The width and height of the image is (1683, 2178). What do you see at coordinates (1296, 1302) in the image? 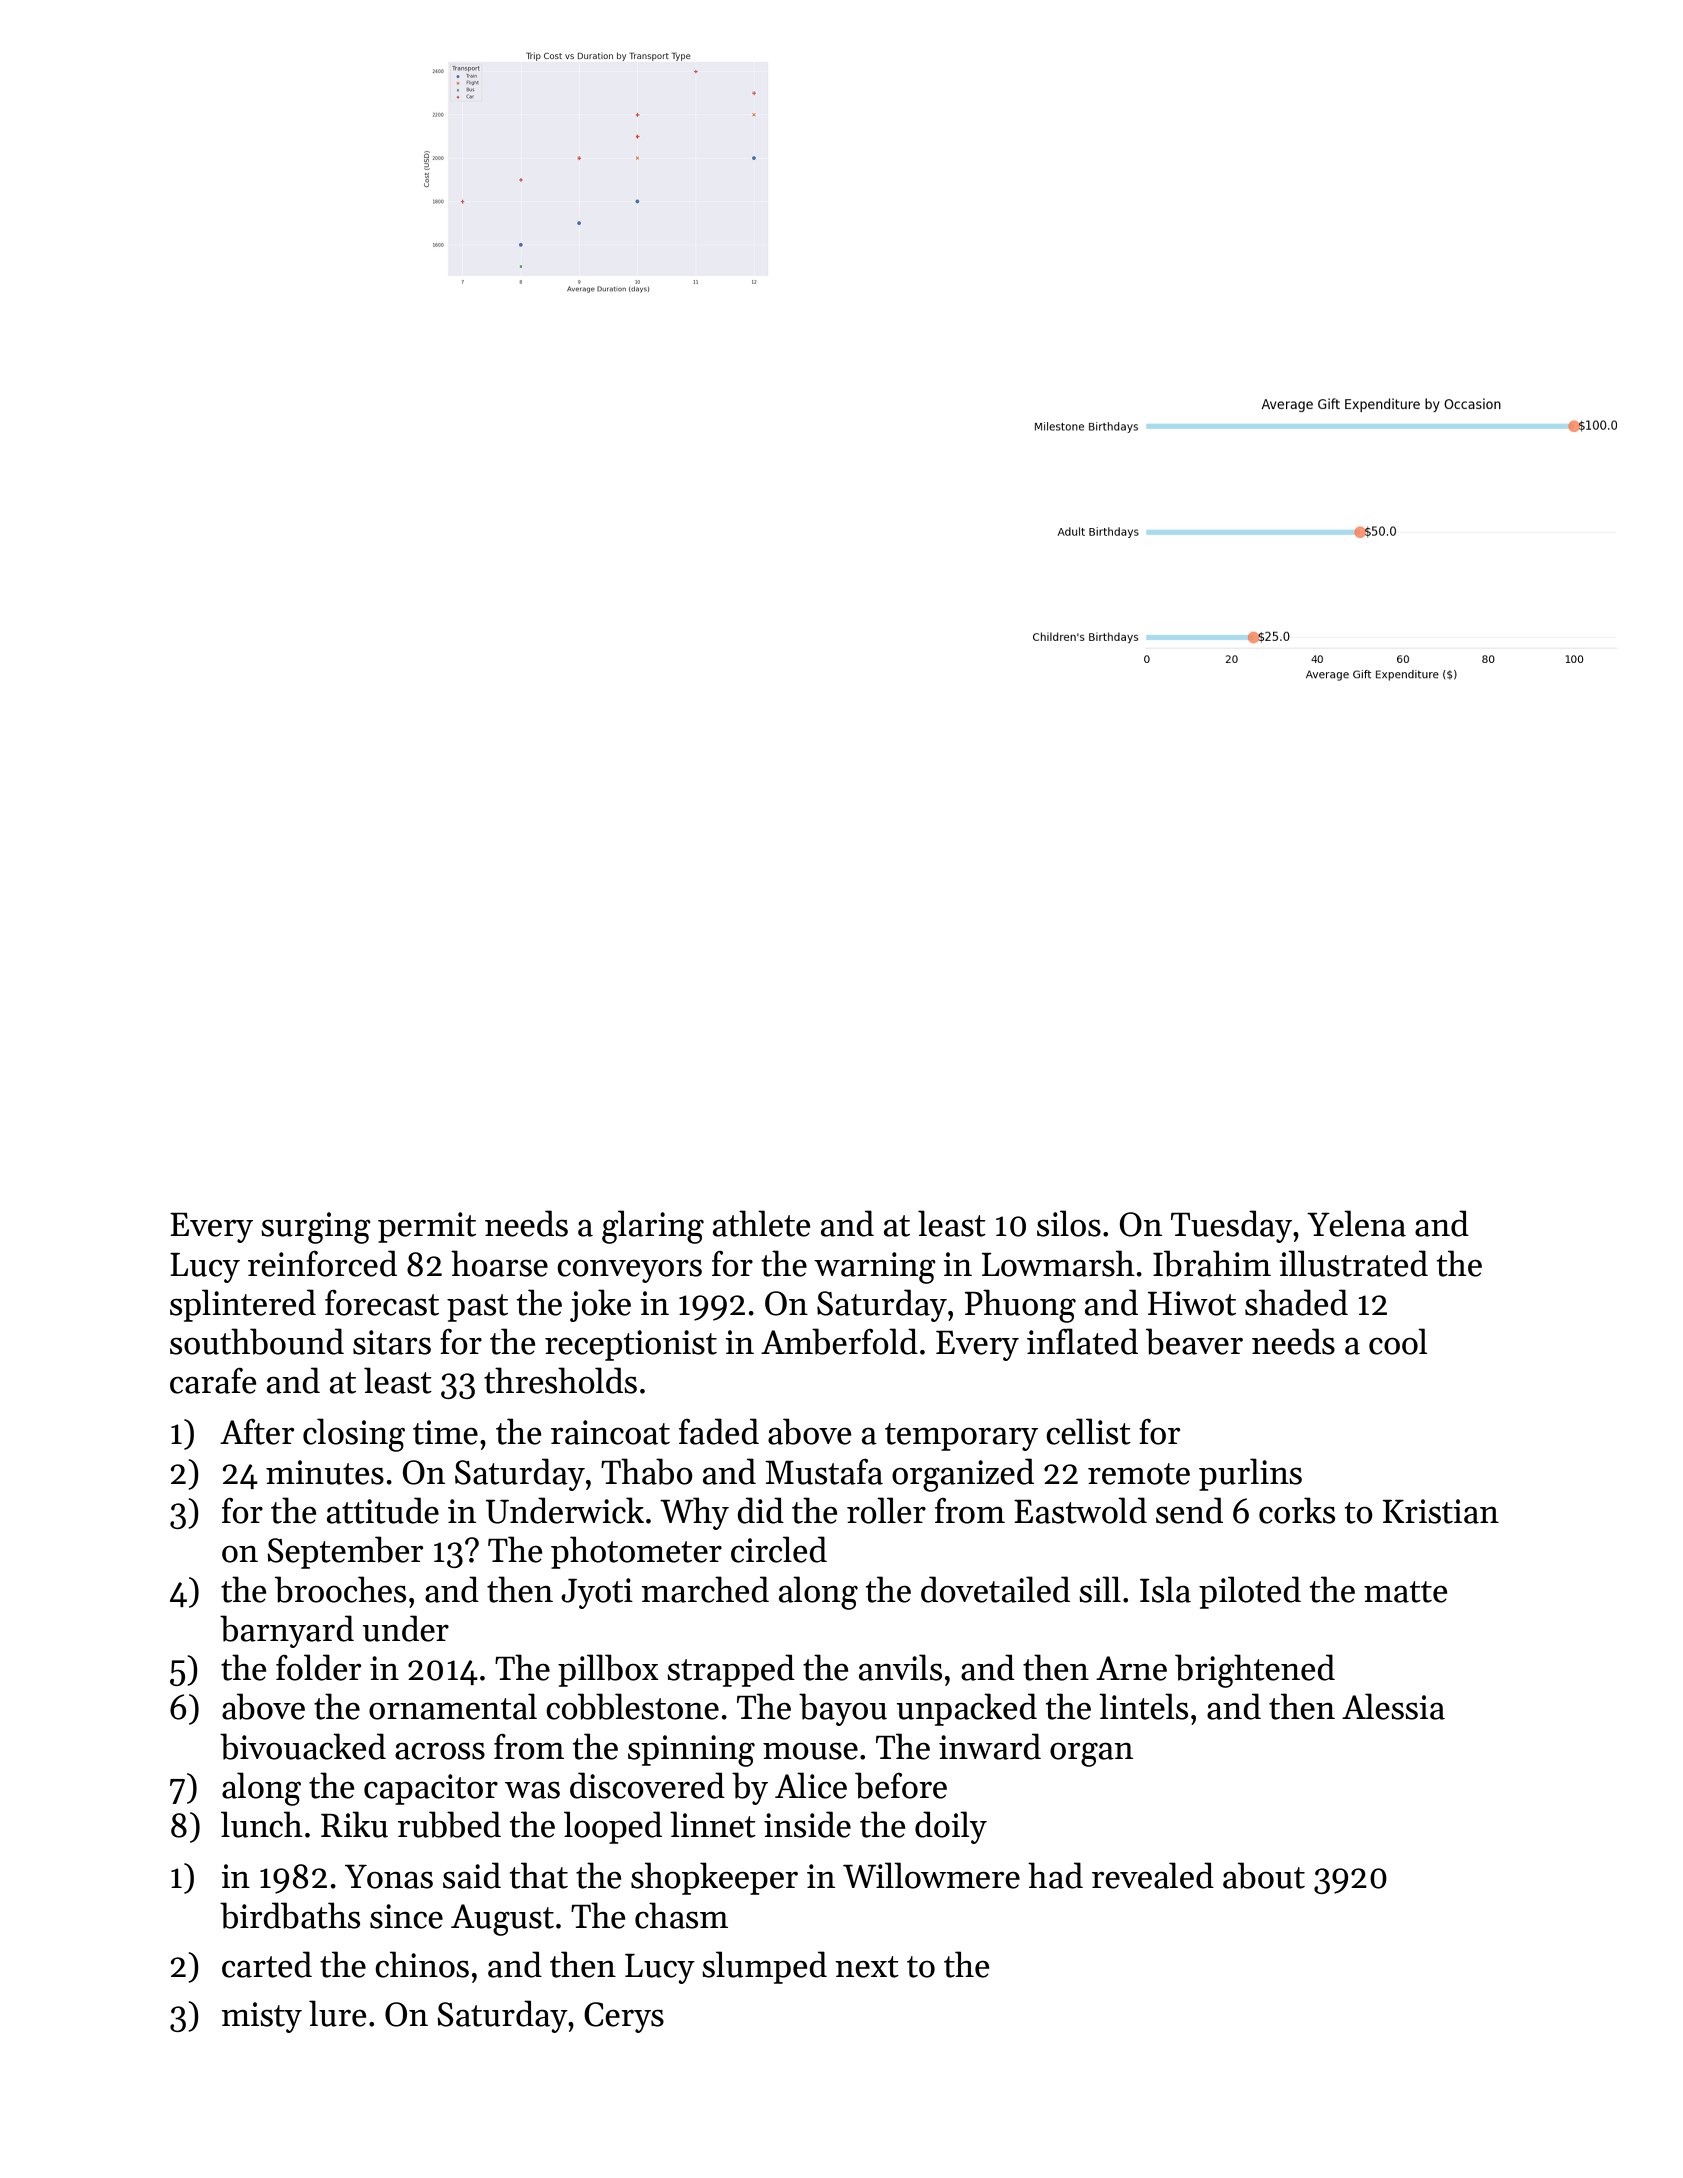
I see `shaded` at bounding box center [1296, 1302].
